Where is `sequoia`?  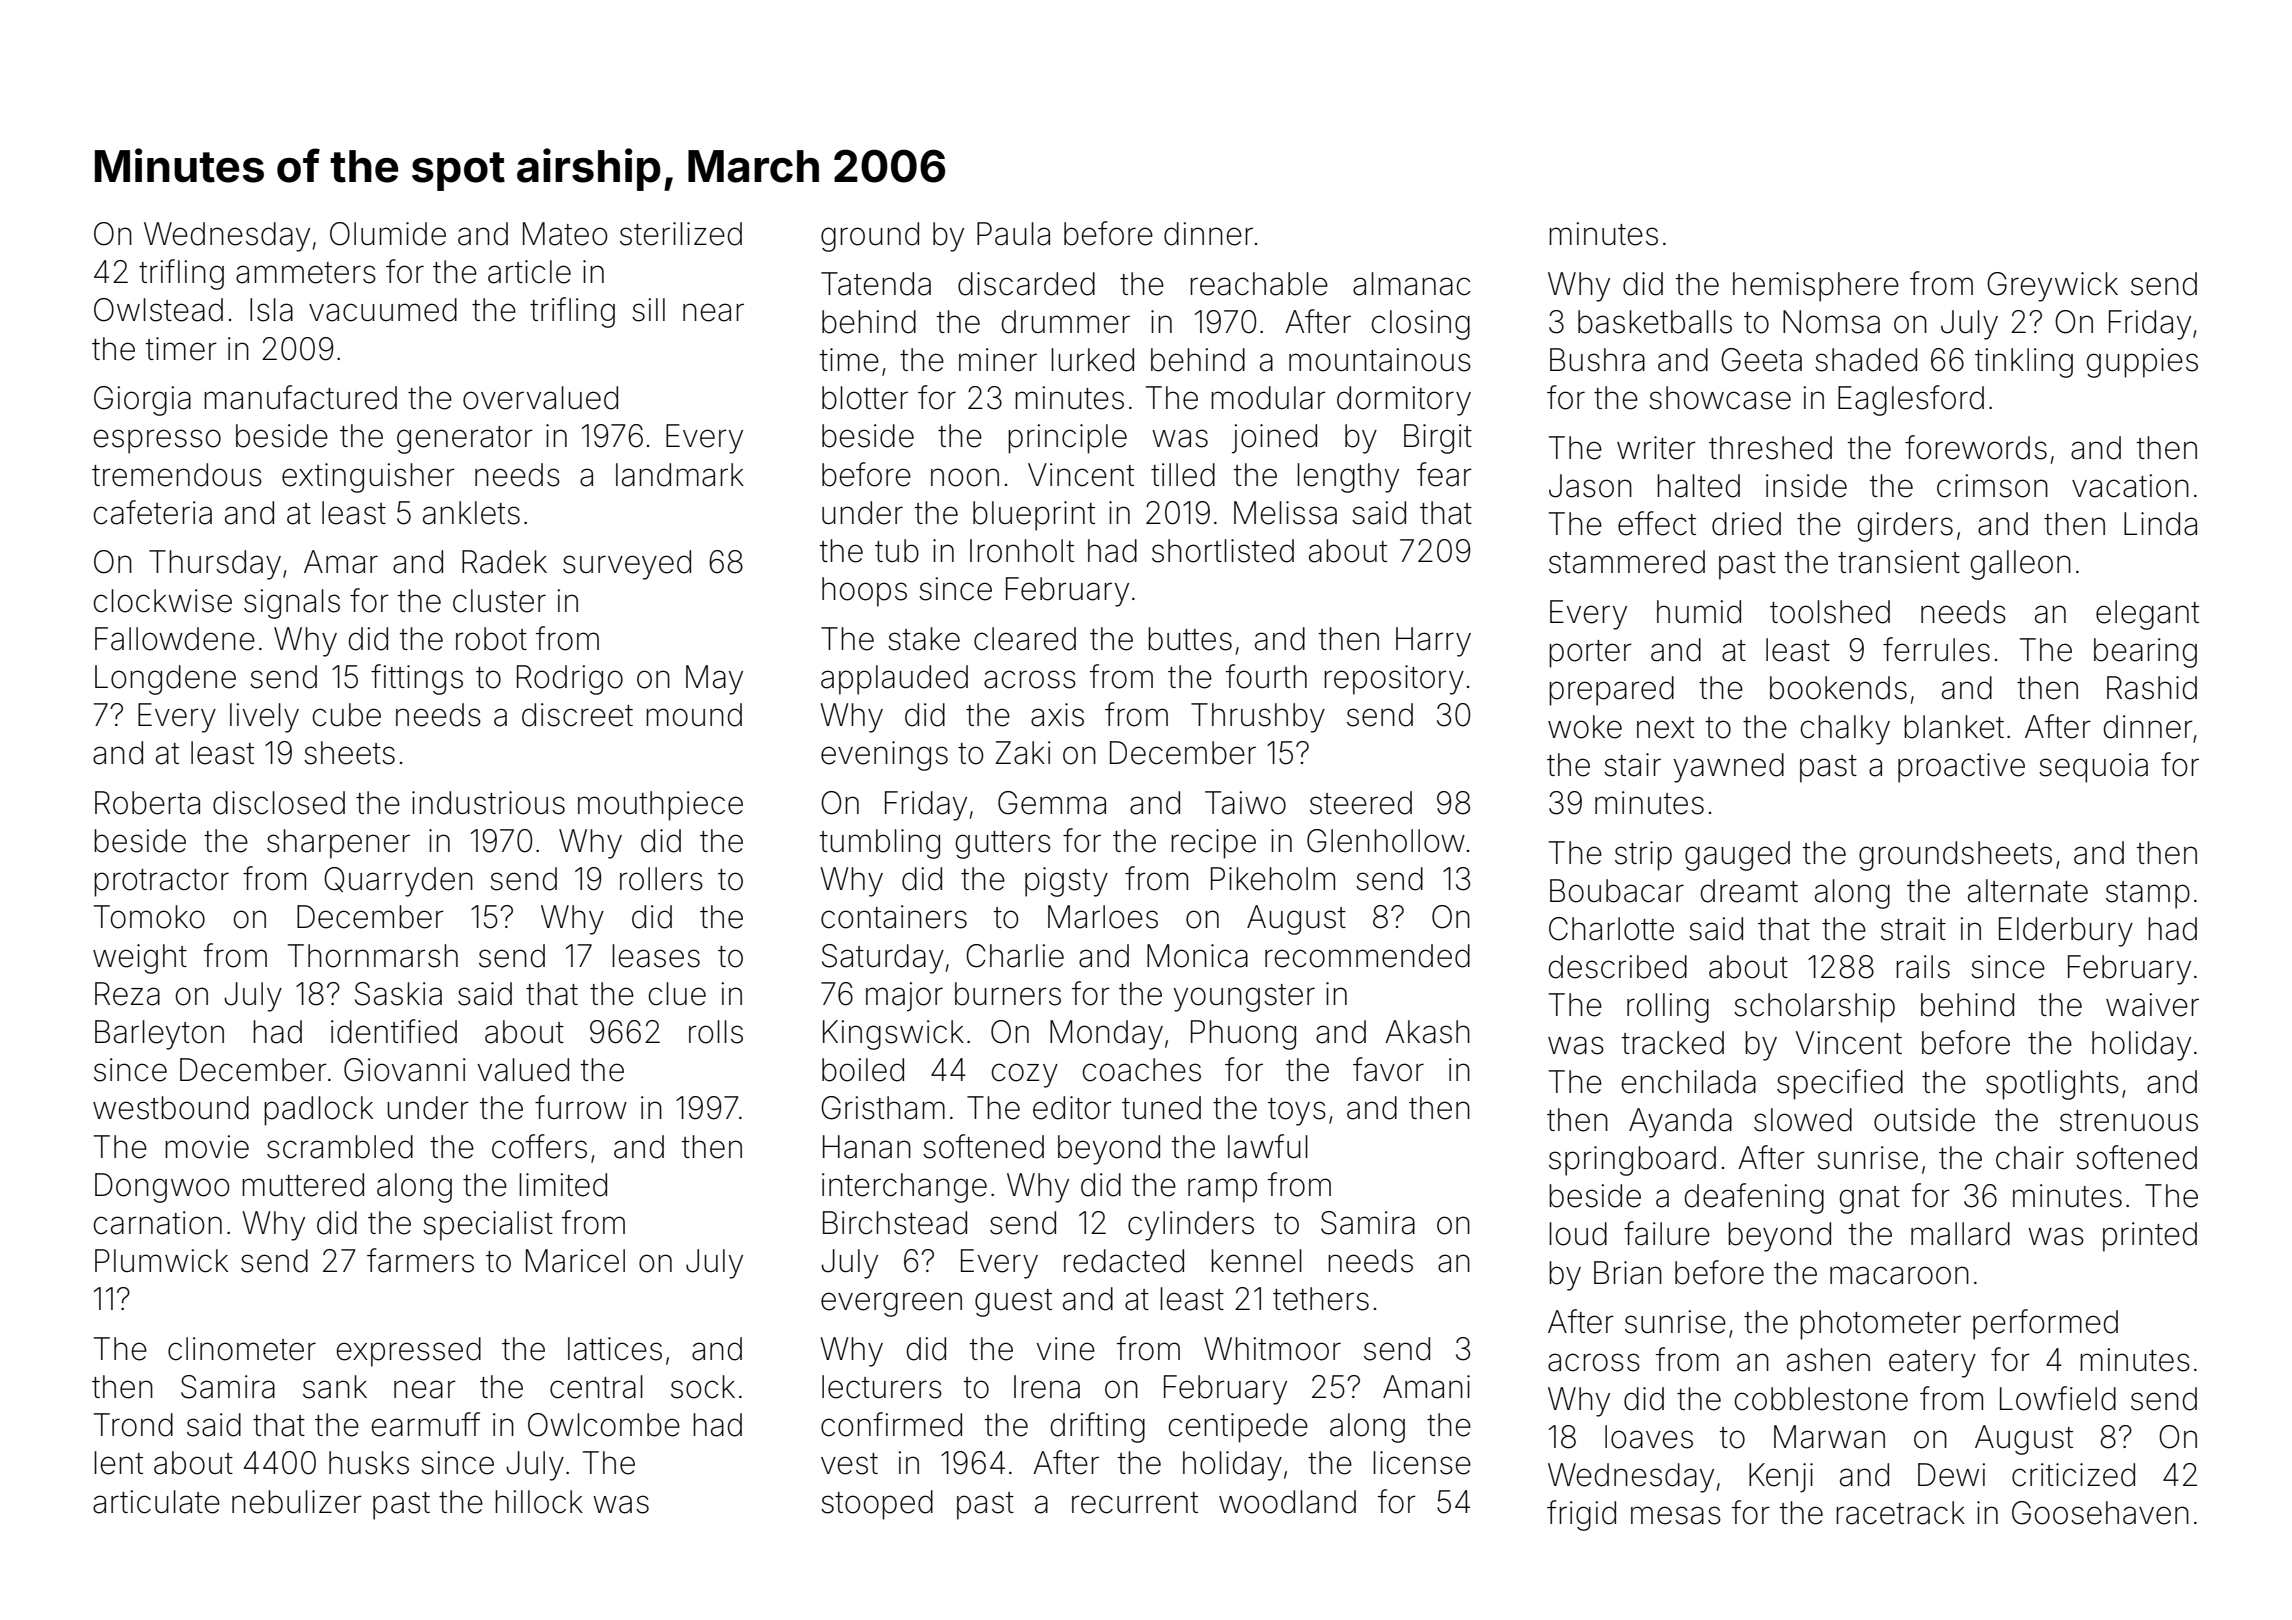
sequoia is located at coordinates (2093, 768).
